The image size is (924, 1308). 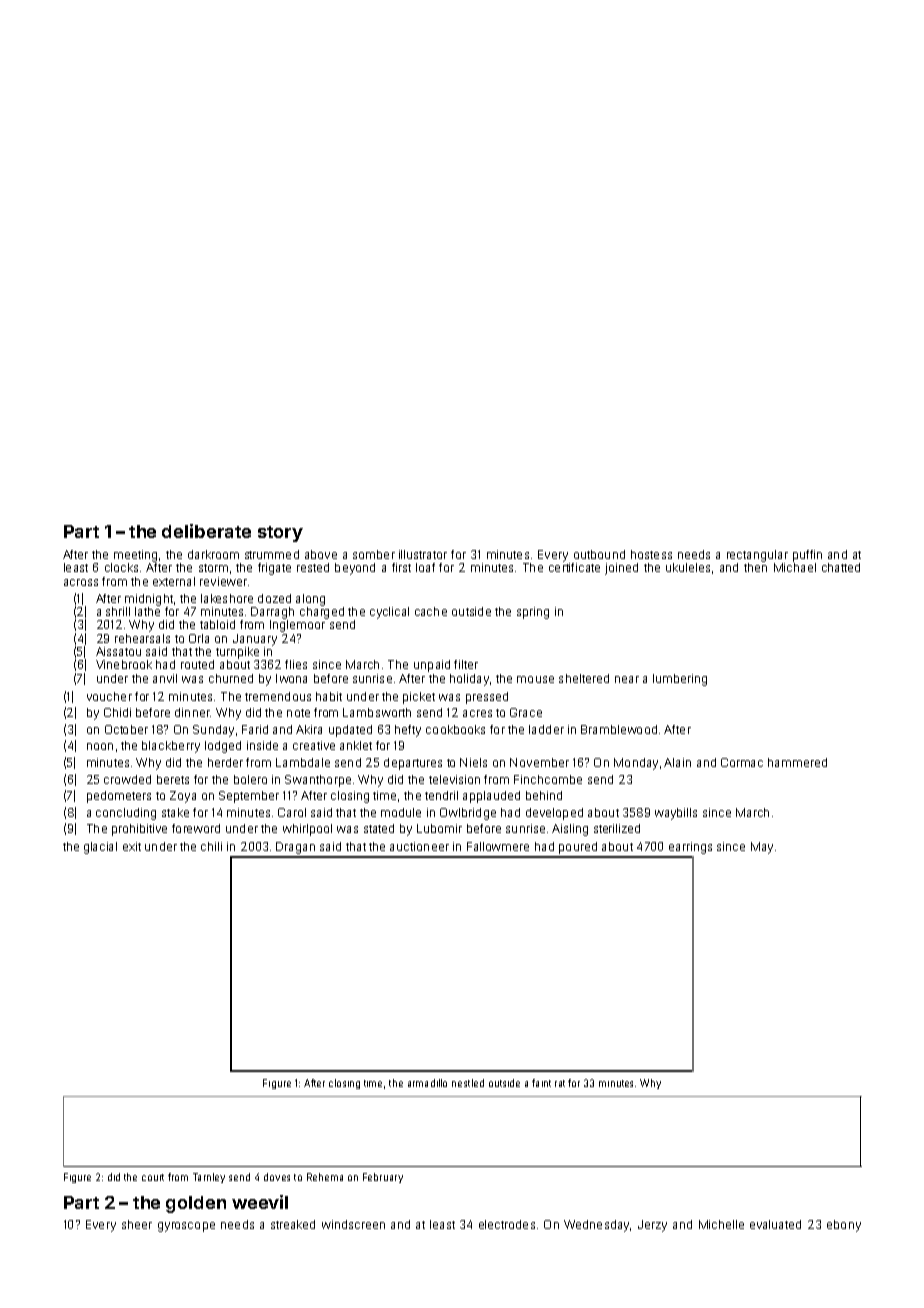 What do you see at coordinates (419, 846) in the screenshot?
I see `auctioneer` at bounding box center [419, 846].
